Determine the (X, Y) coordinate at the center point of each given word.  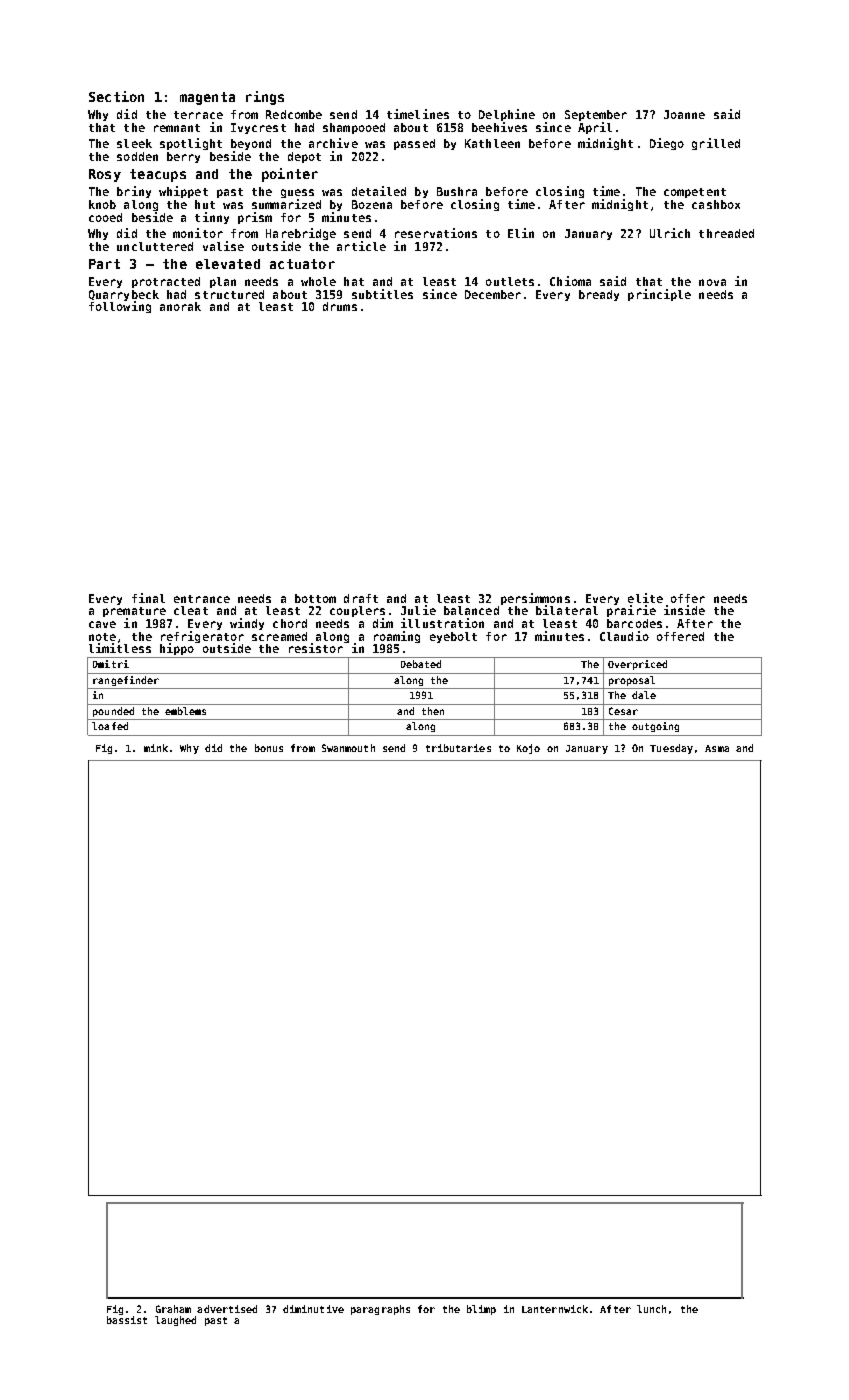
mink (156, 748)
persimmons (535, 599)
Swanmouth (348, 748)
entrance (202, 599)
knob (102, 204)
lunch (651, 1309)
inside (684, 610)
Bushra (457, 191)
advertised (227, 1309)
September (596, 115)
